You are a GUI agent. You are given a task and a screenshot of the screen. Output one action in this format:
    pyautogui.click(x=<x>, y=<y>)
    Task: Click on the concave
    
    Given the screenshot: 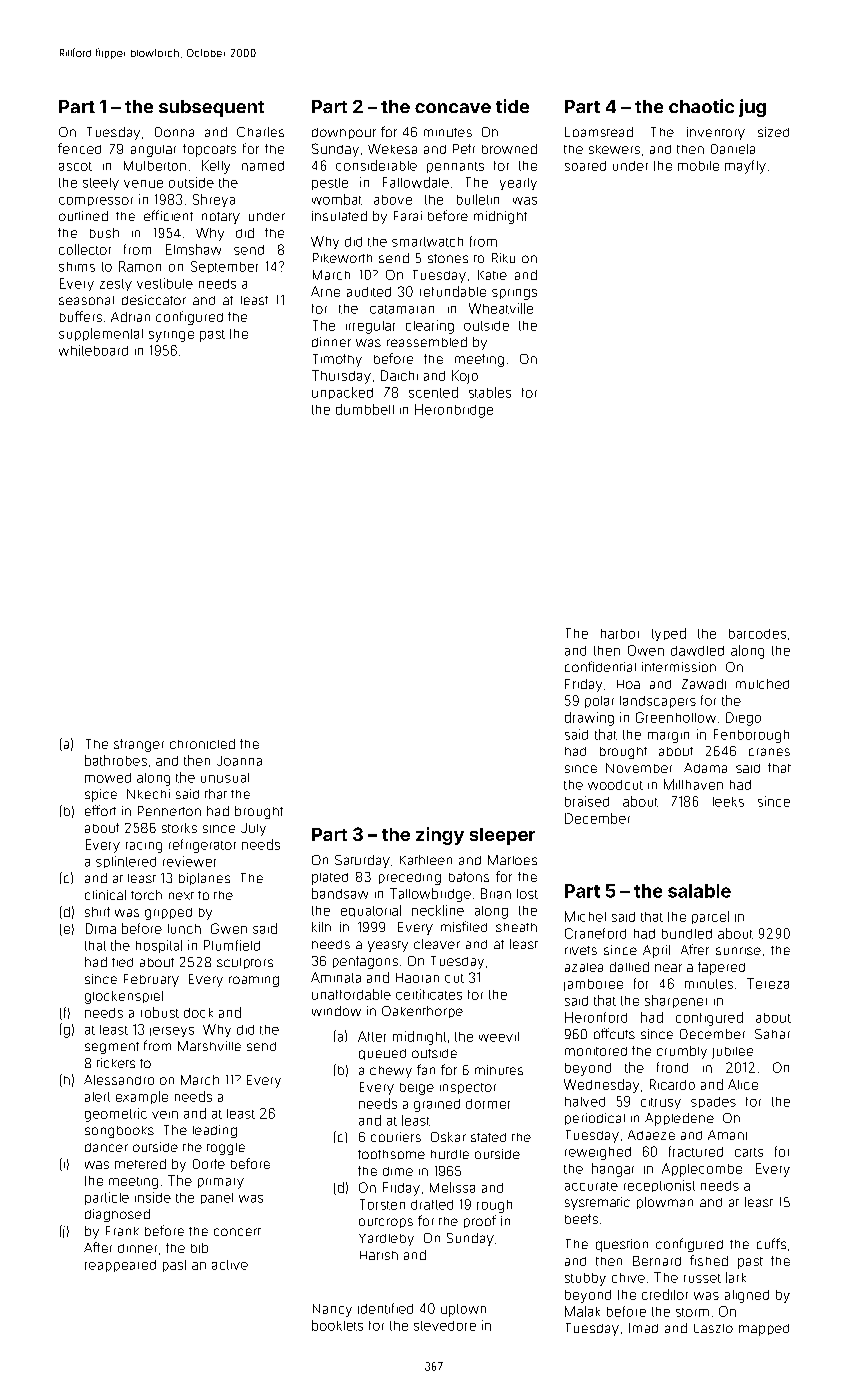 What is the action you would take?
    pyautogui.click(x=453, y=108)
